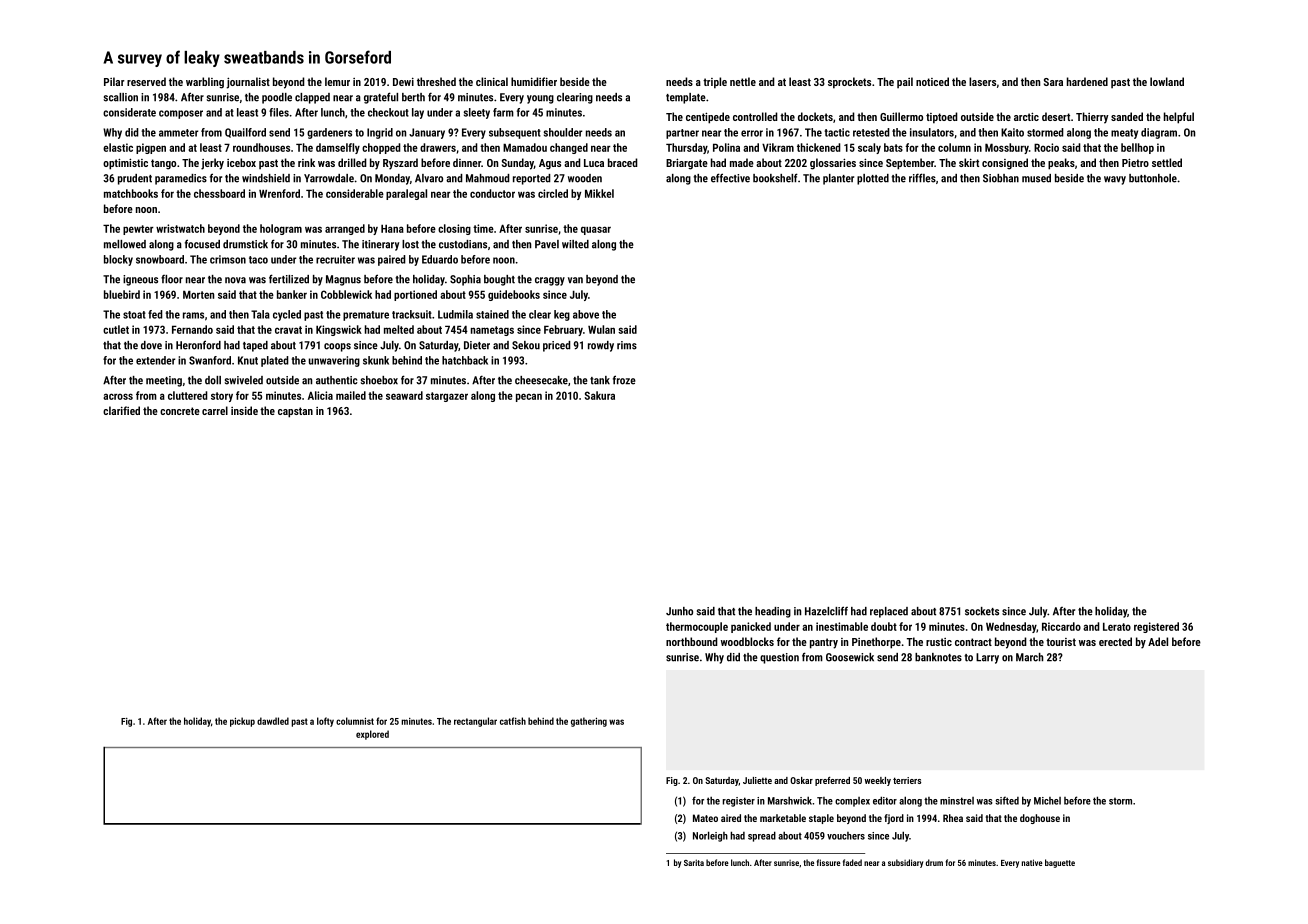 The width and height of the screenshot is (1308, 924). Describe the element at coordinates (589, 722) in the screenshot. I see `gathering` at that location.
